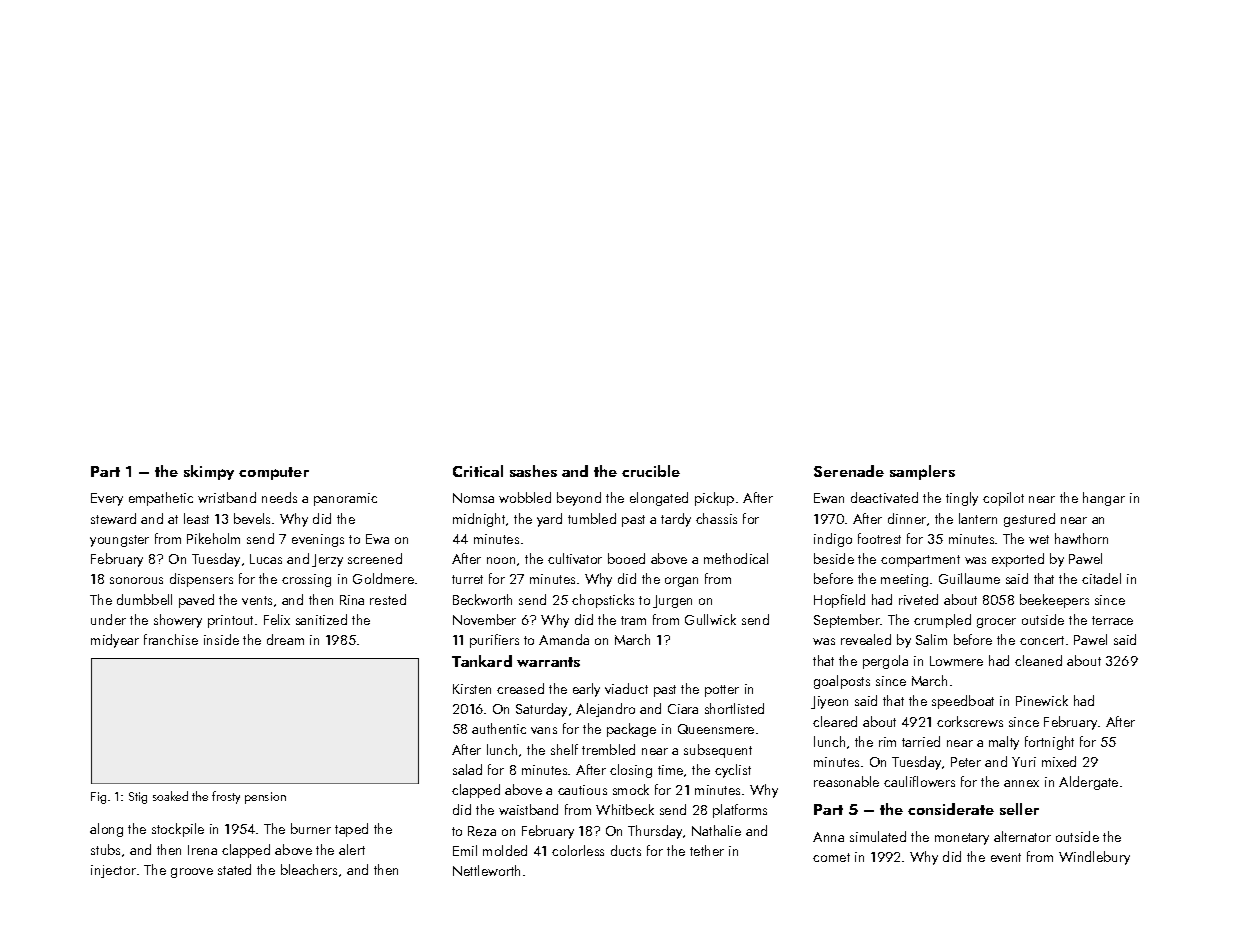 This document has height=952, width=1233. What do you see at coordinates (582, 790) in the document?
I see `cautious` at bounding box center [582, 790].
